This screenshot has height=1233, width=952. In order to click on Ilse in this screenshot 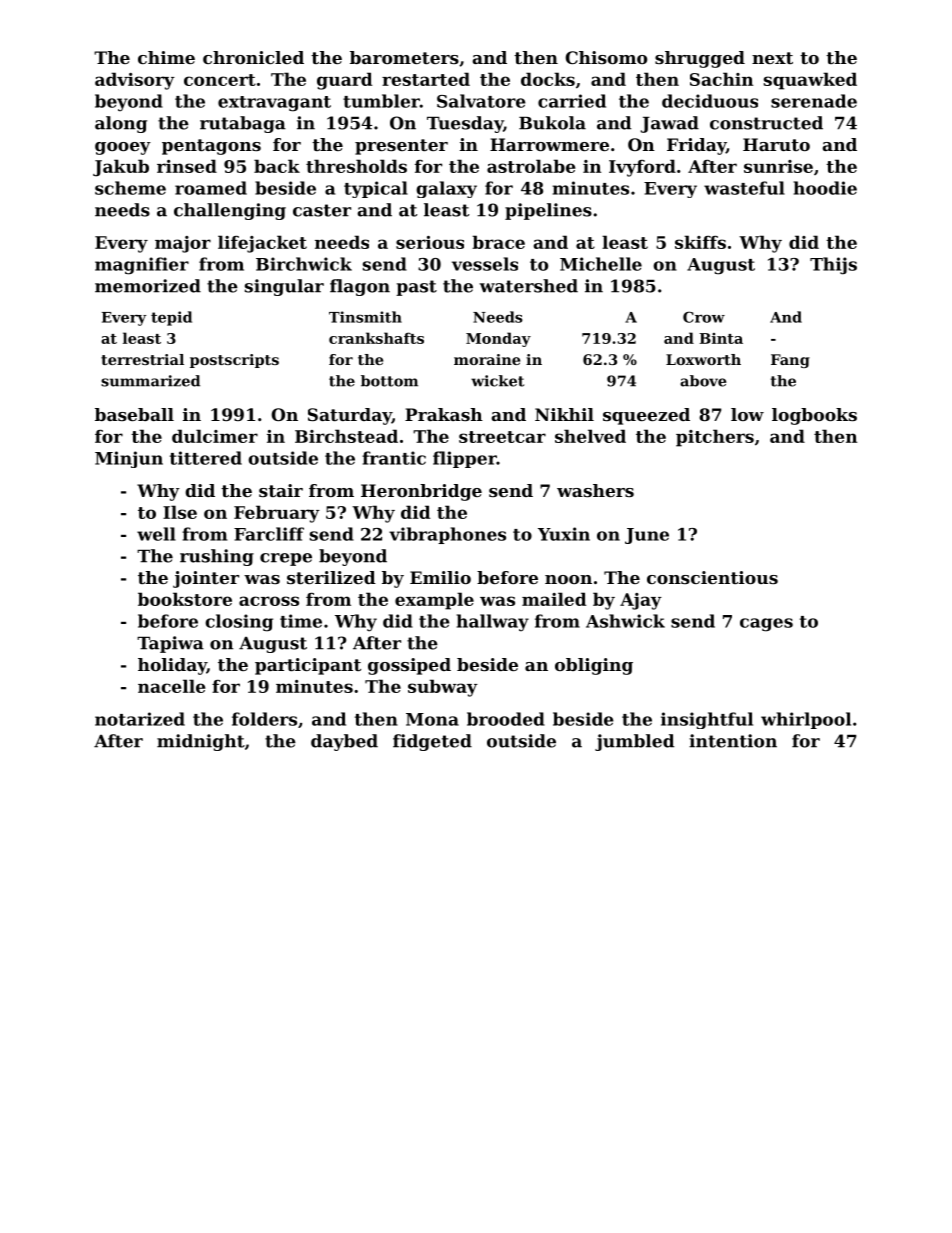, I will do `click(180, 512)`.
